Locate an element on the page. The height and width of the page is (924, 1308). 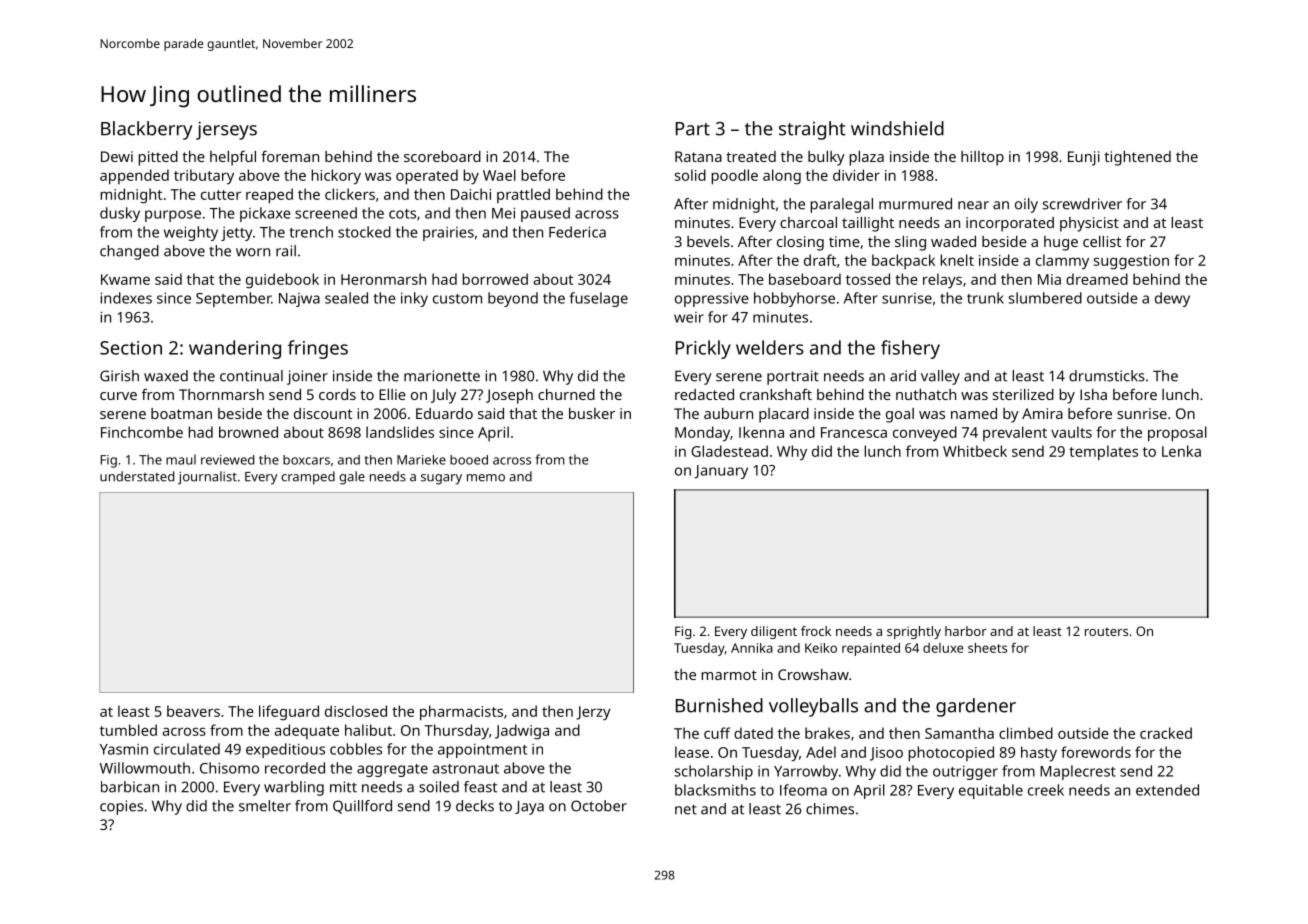
Finchcombe is located at coordinates (142, 432).
